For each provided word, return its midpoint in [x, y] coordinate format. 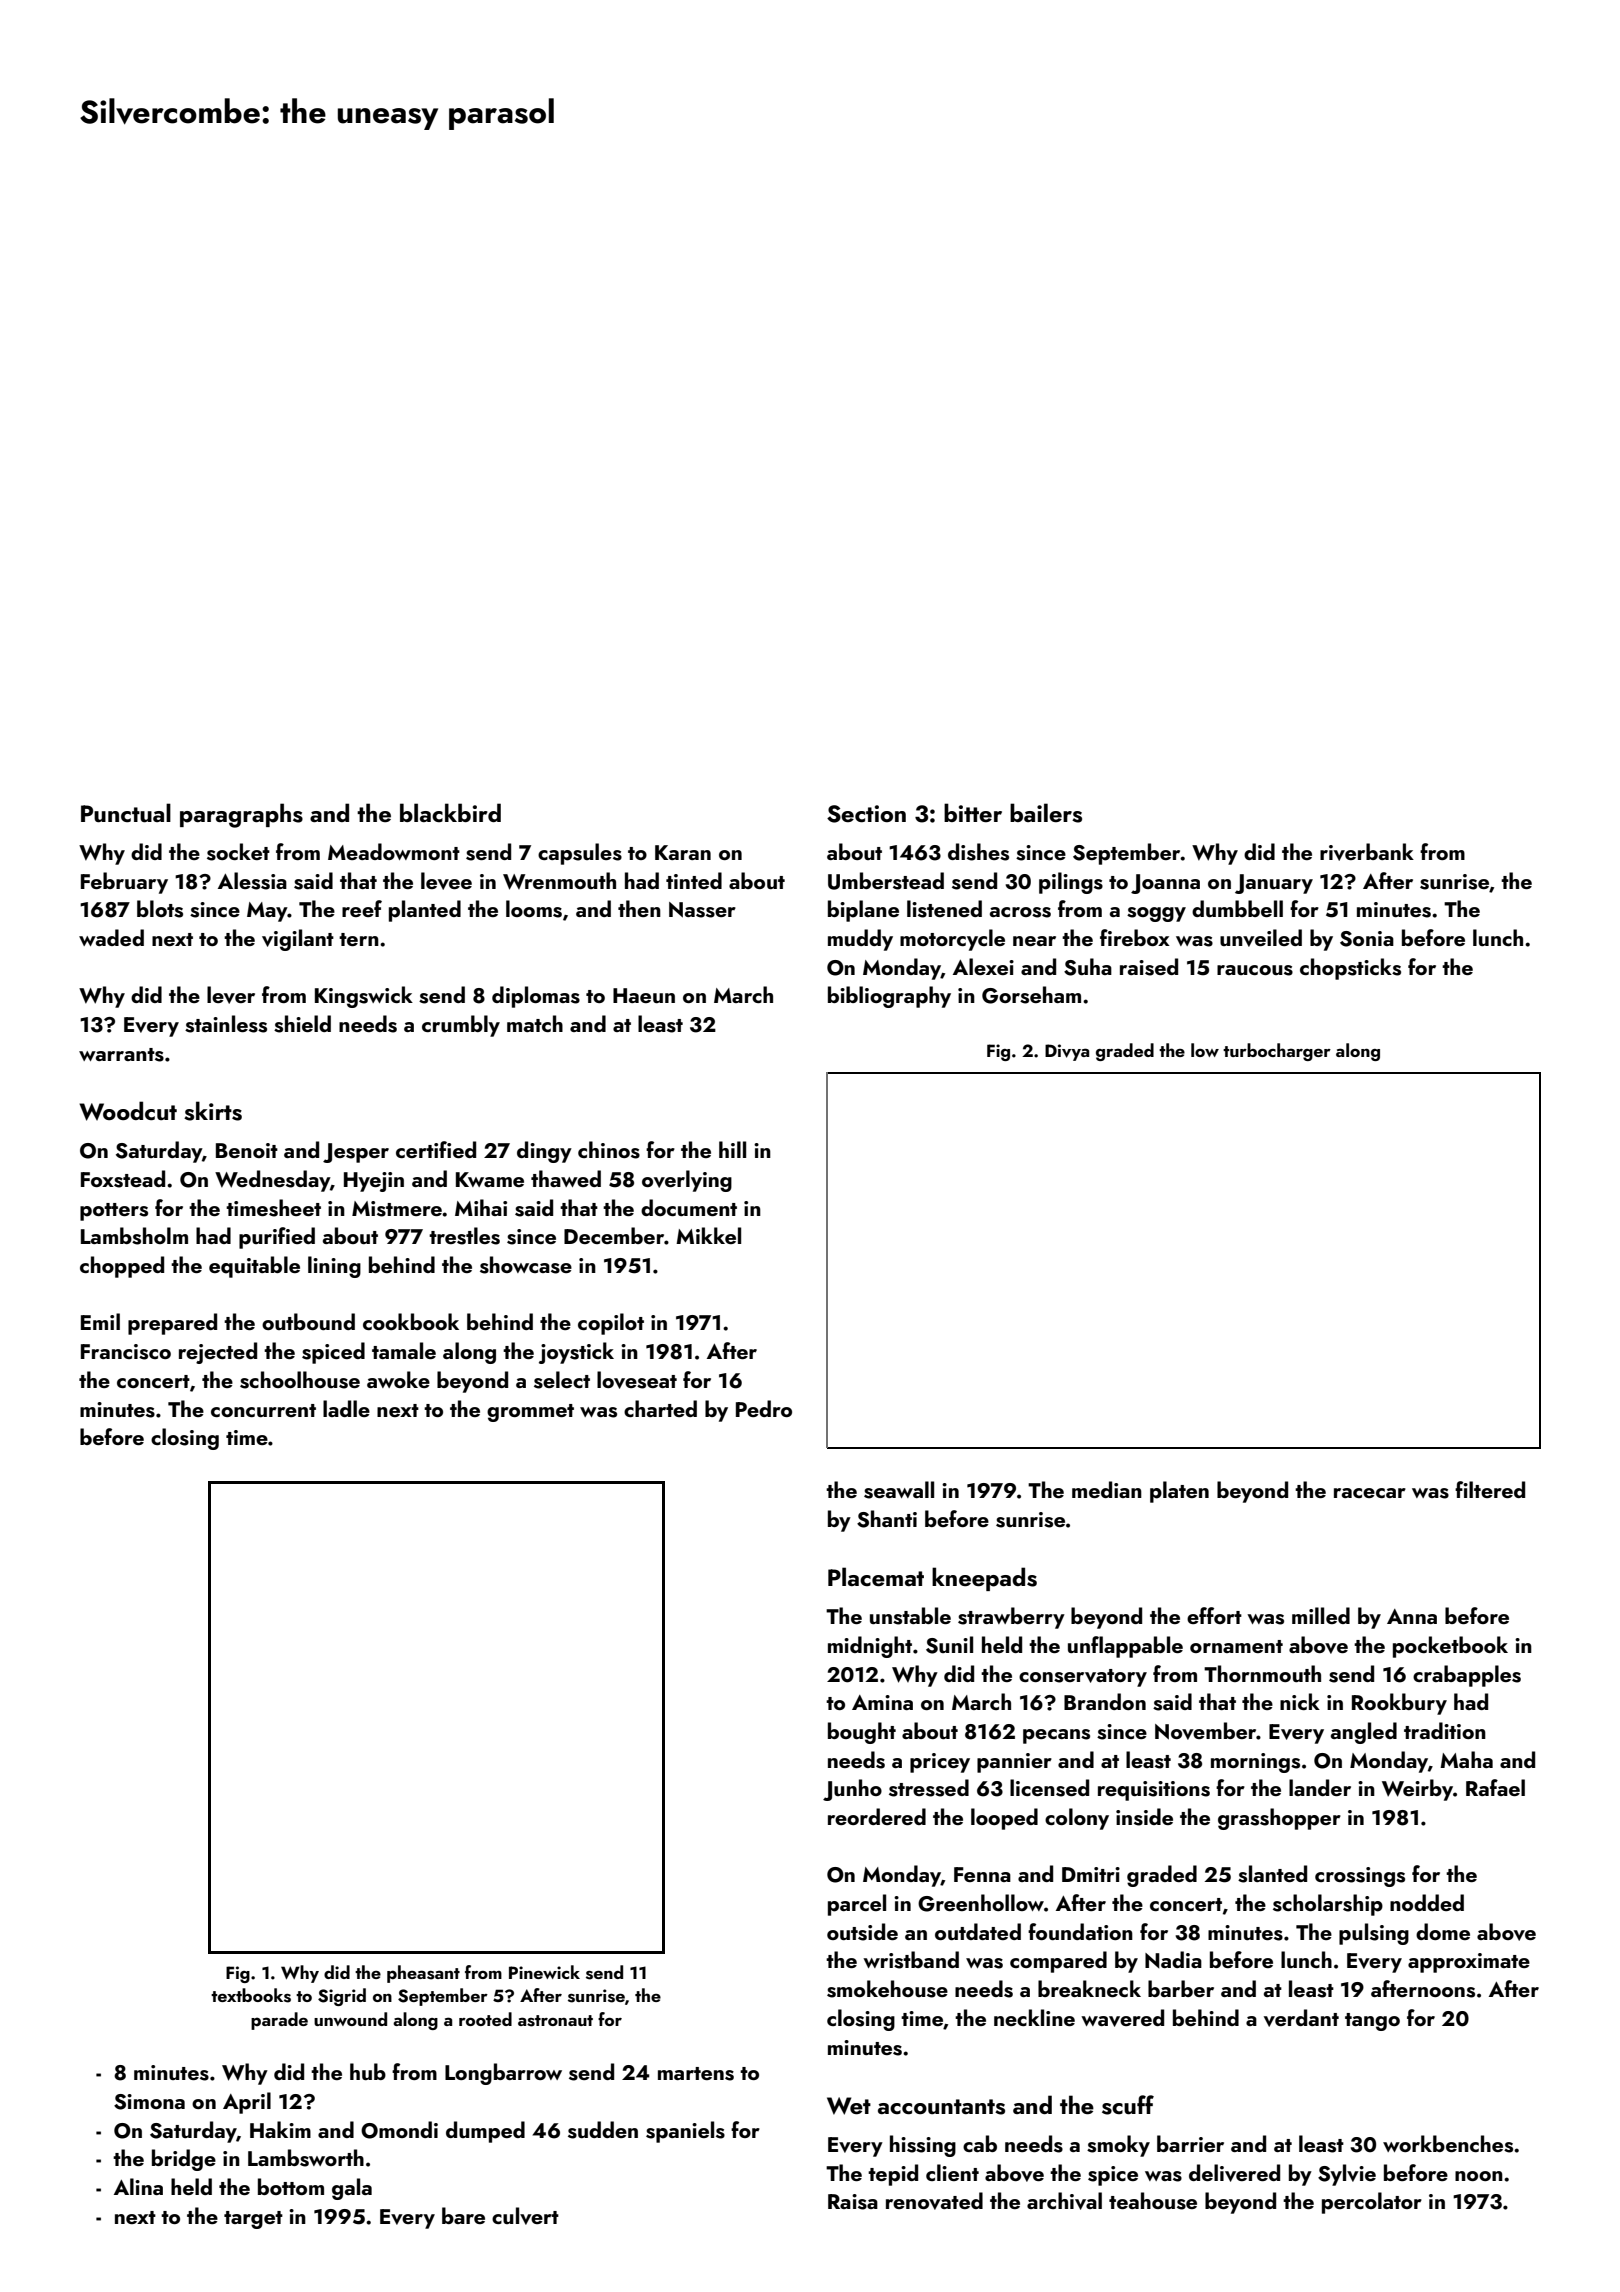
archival [1064, 2201]
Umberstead [886, 881]
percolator [1372, 2203]
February [124, 883]
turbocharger [1277, 1052]
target [253, 2220]
